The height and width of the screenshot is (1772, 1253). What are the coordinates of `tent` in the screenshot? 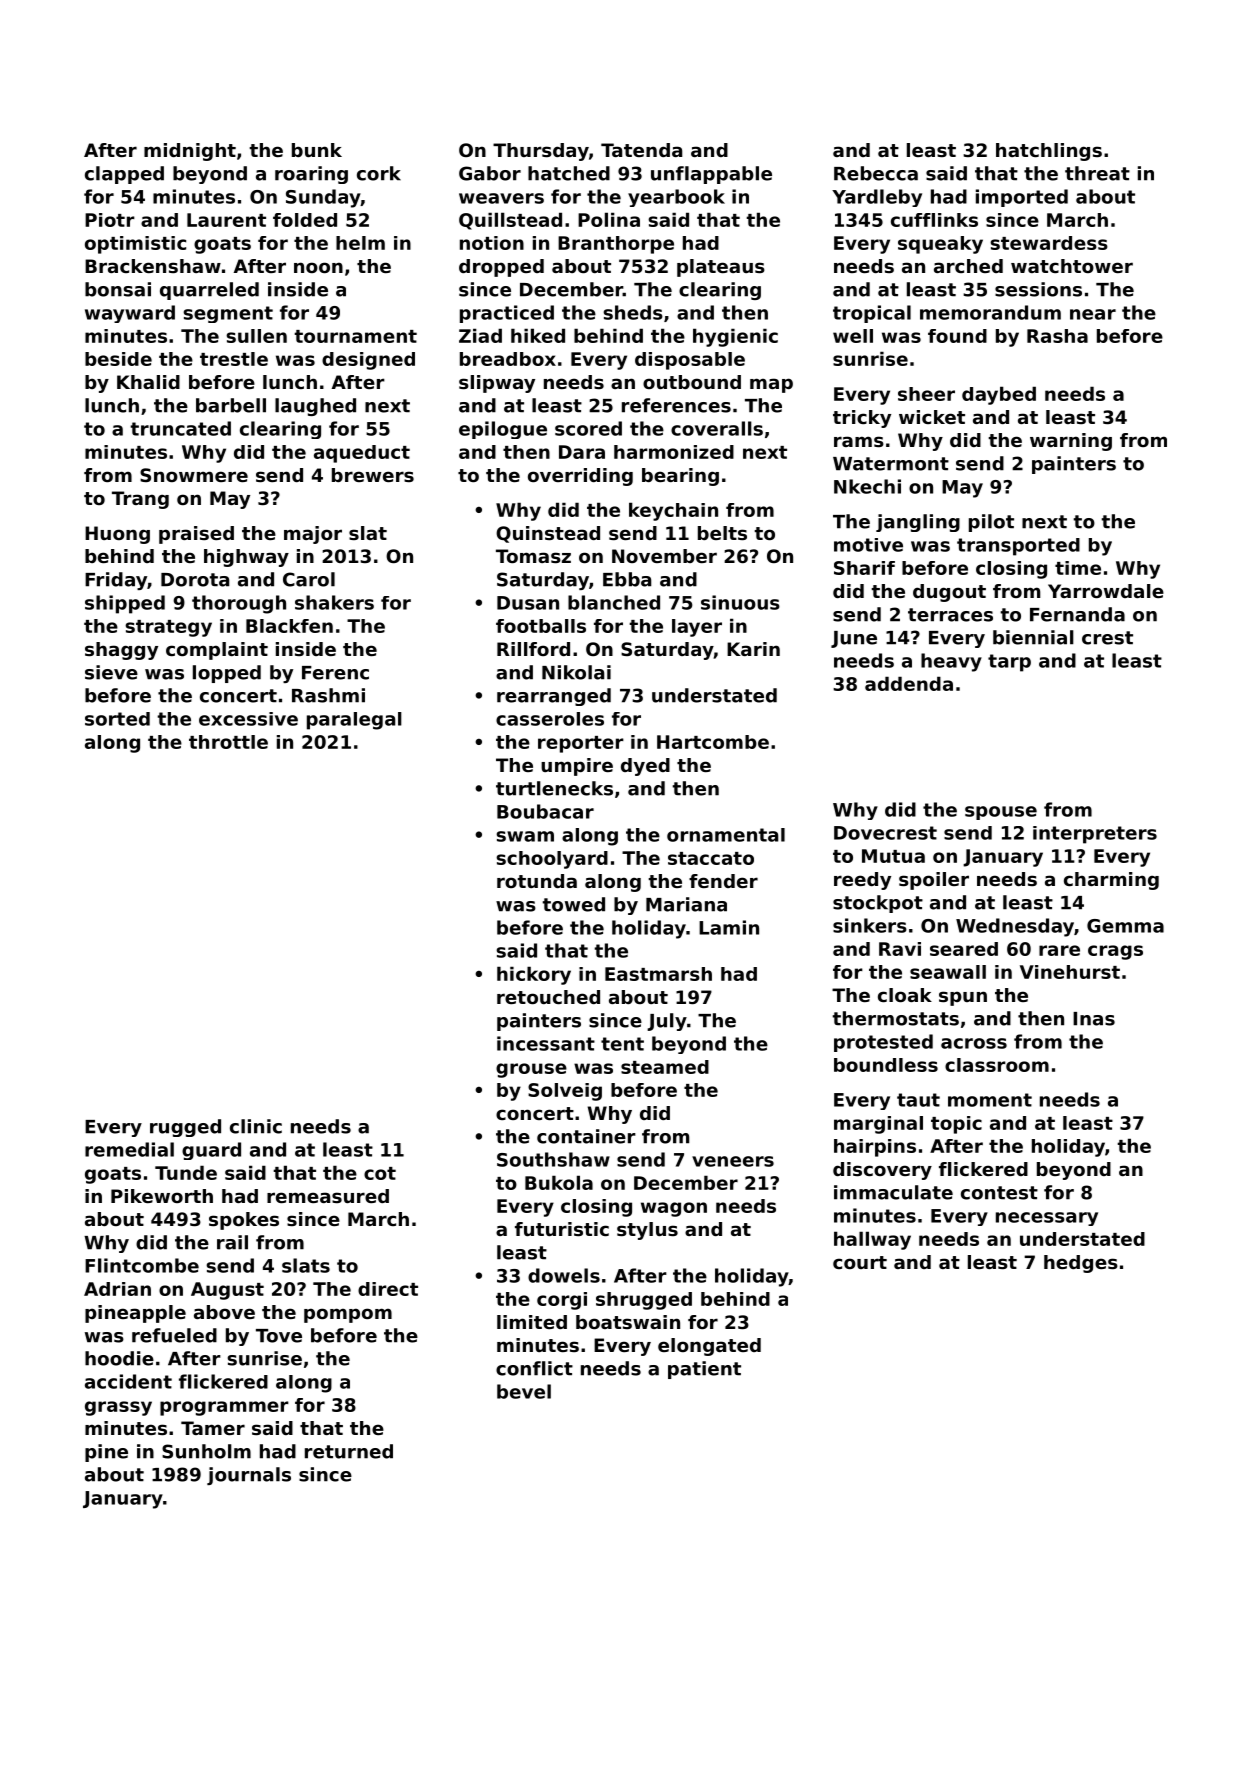 It's located at (622, 1044).
